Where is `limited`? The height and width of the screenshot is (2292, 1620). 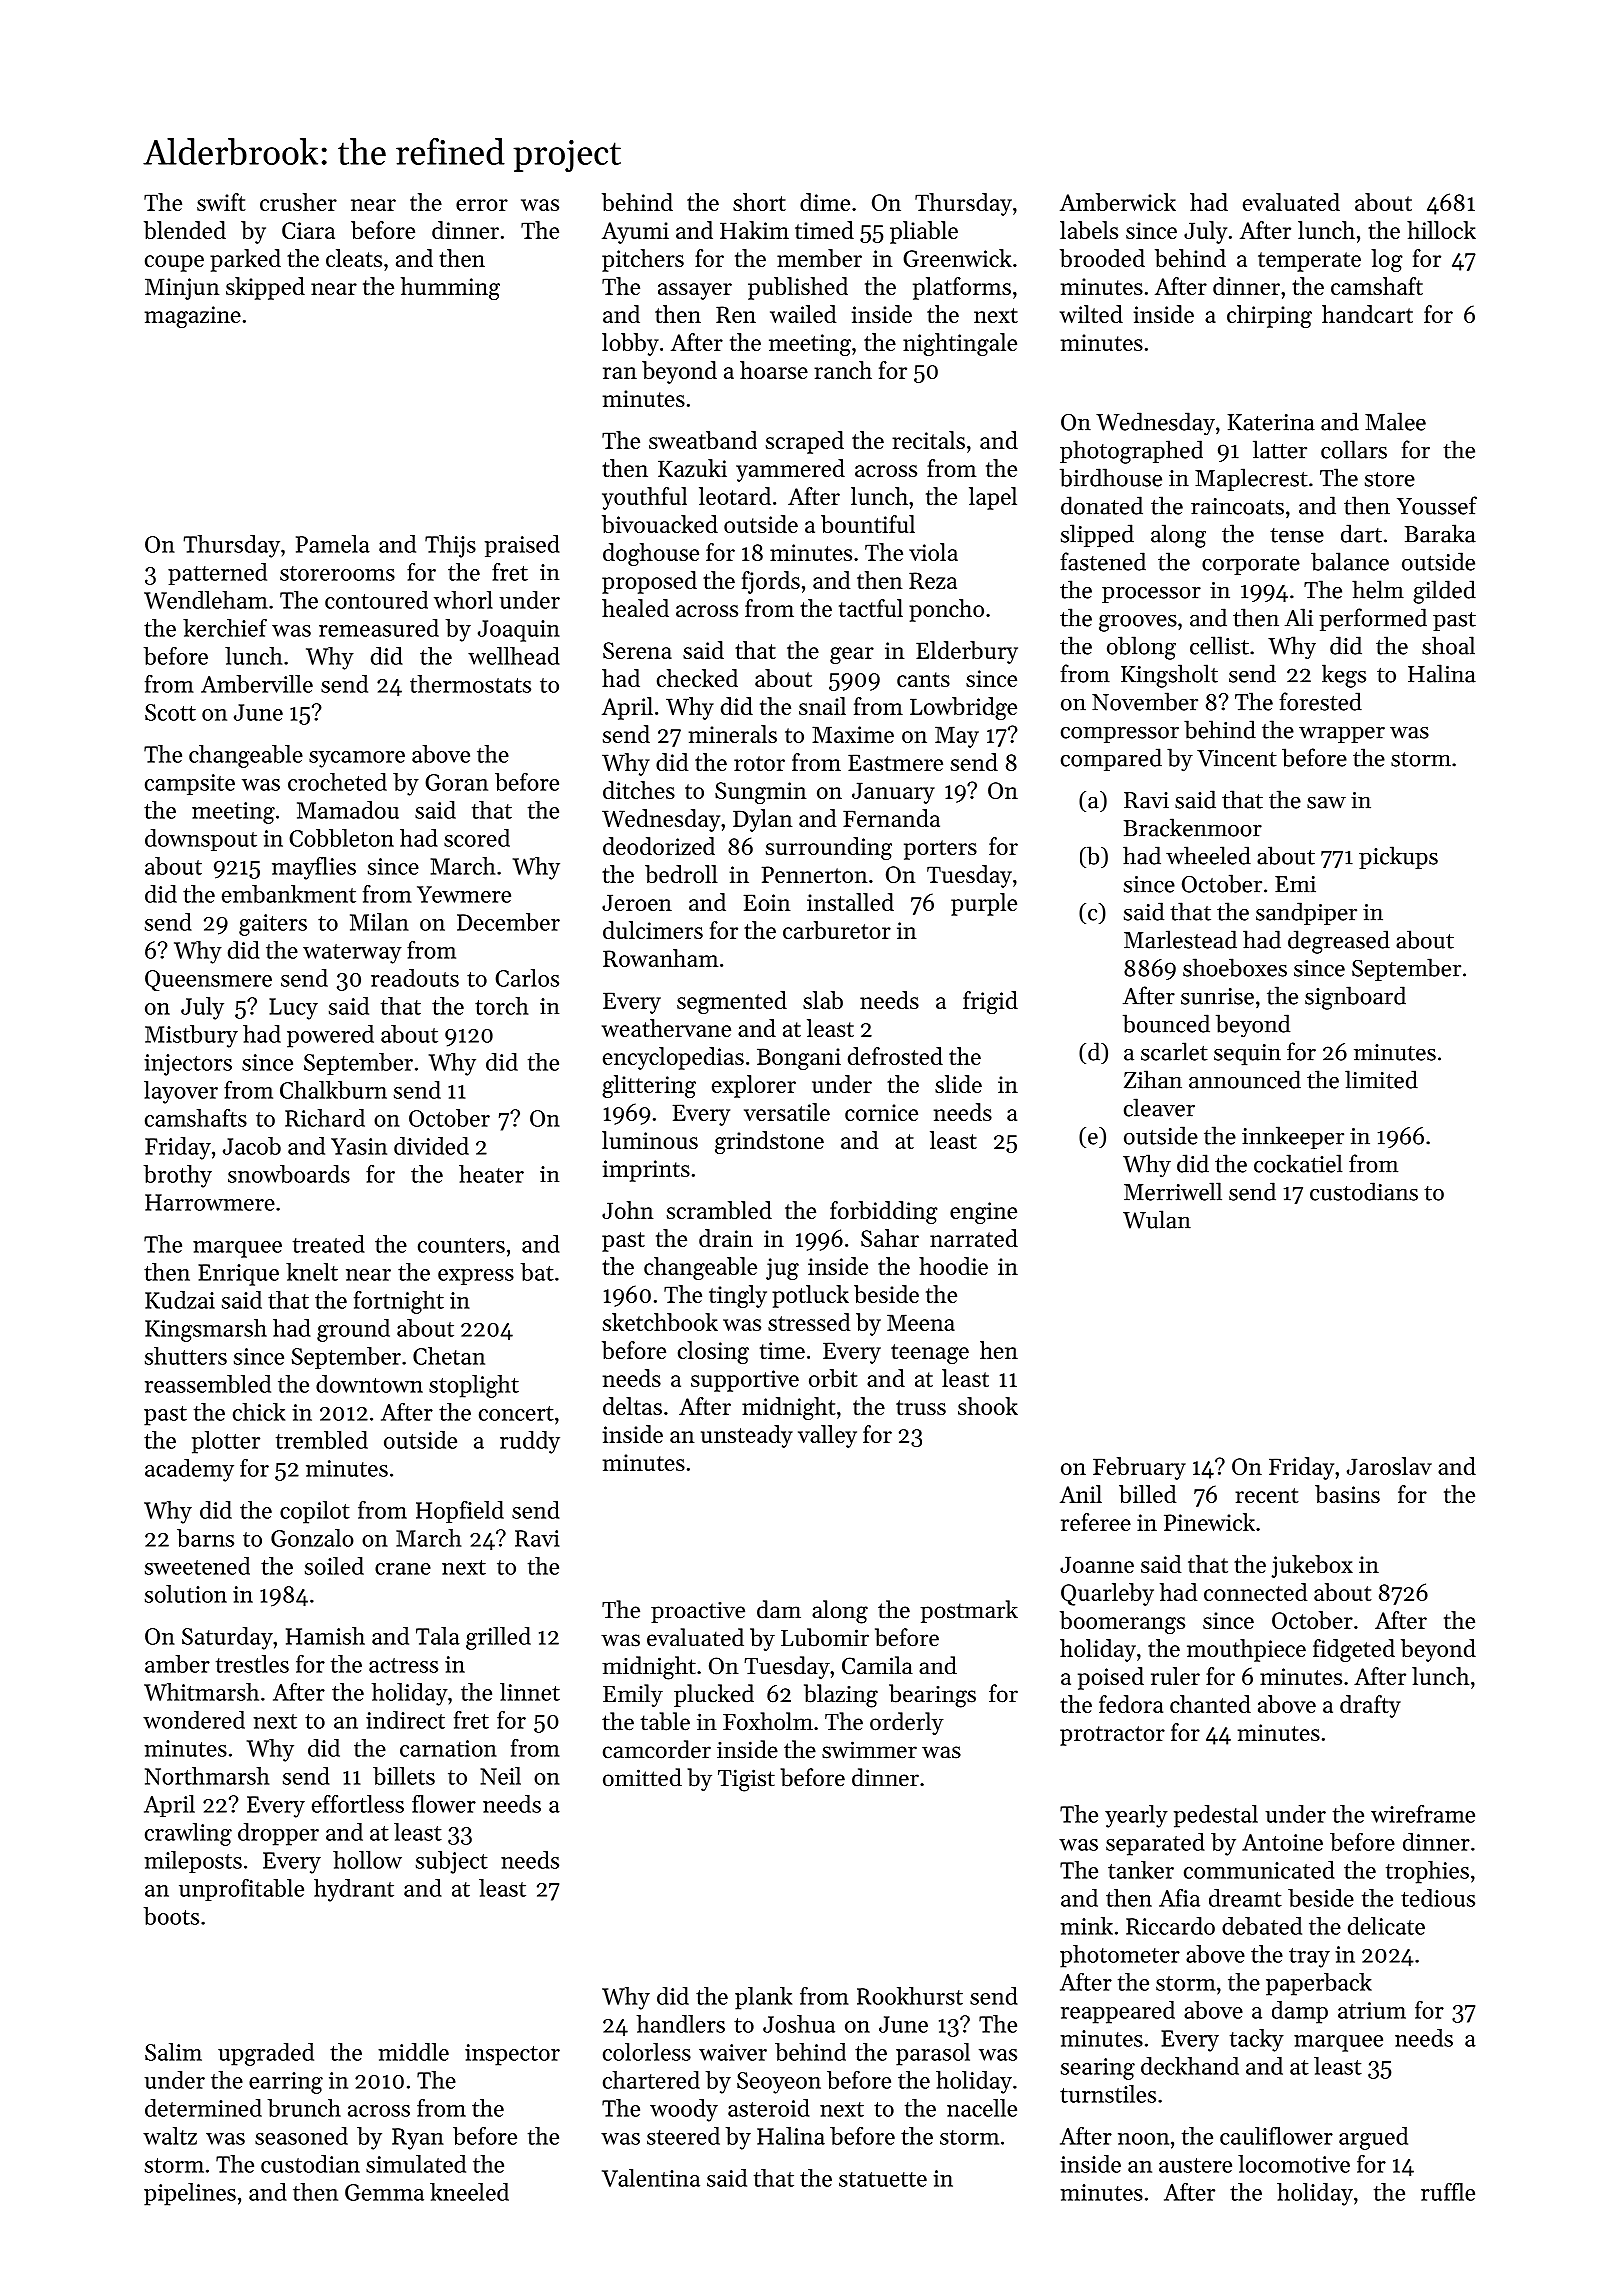 limited is located at coordinates (1381, 1079).
